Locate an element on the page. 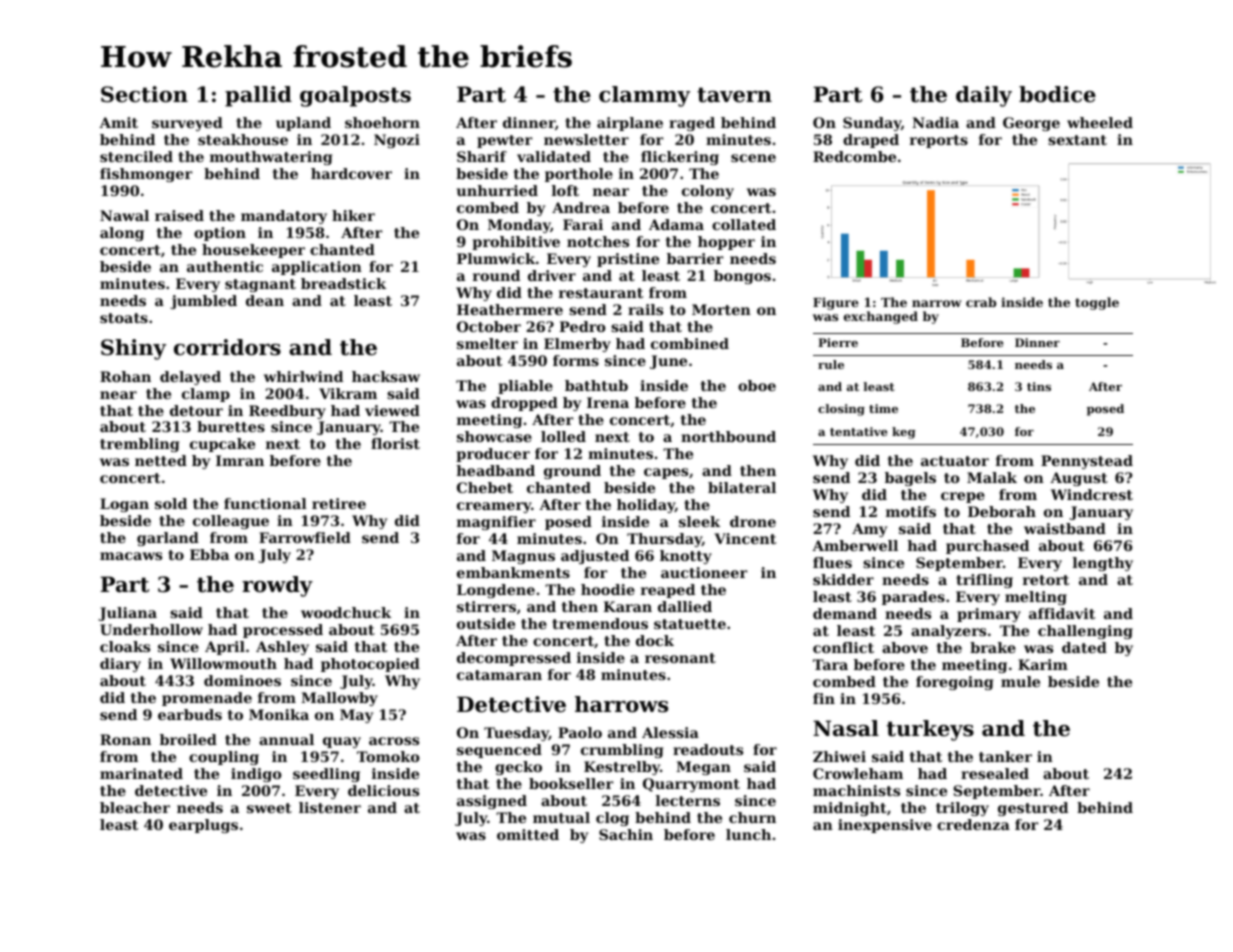 This image has height=952, width=1233. Tara is located at coordinates (830, 664).
